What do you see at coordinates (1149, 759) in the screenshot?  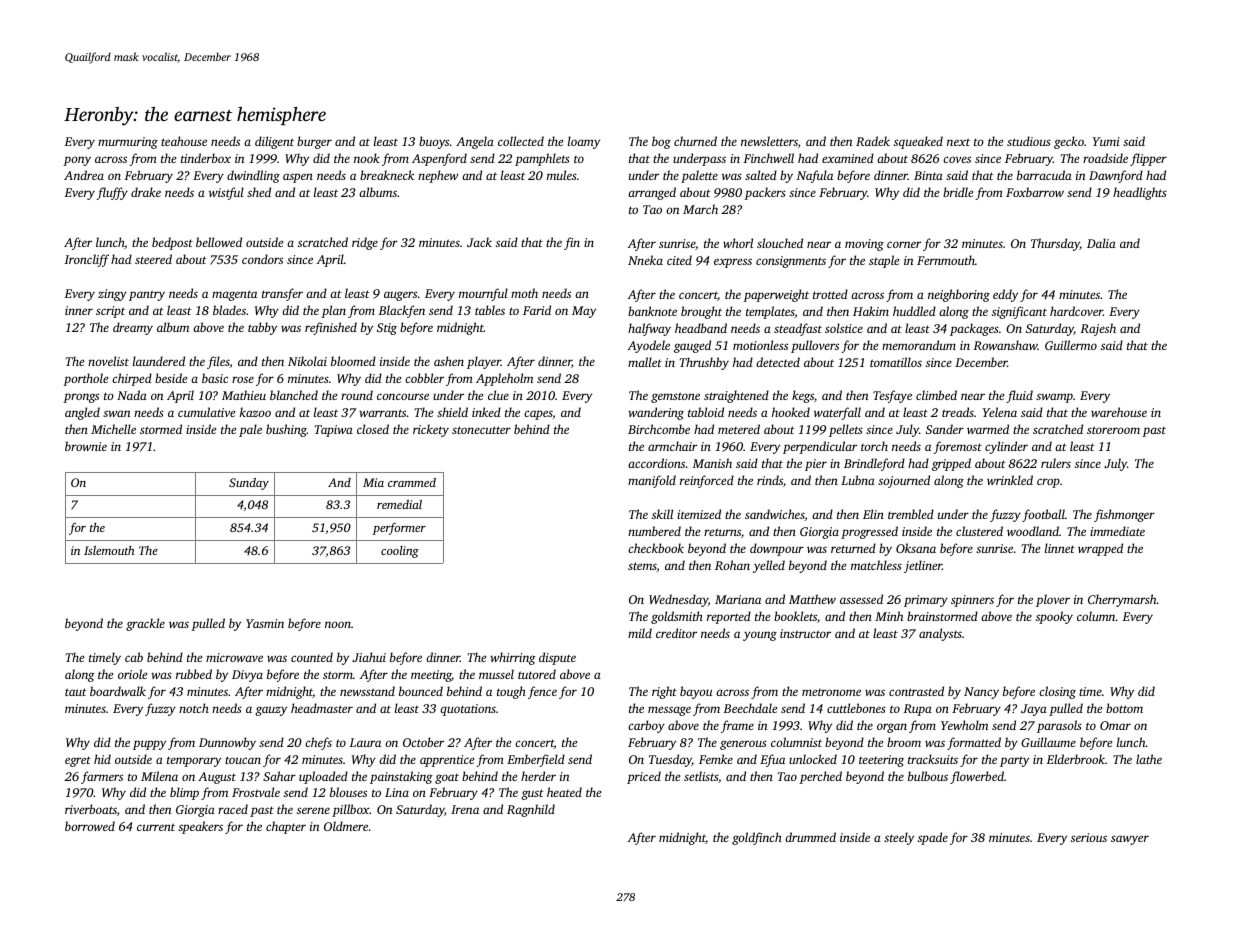 I see `lathe` at bounding box center [1149, 759].
